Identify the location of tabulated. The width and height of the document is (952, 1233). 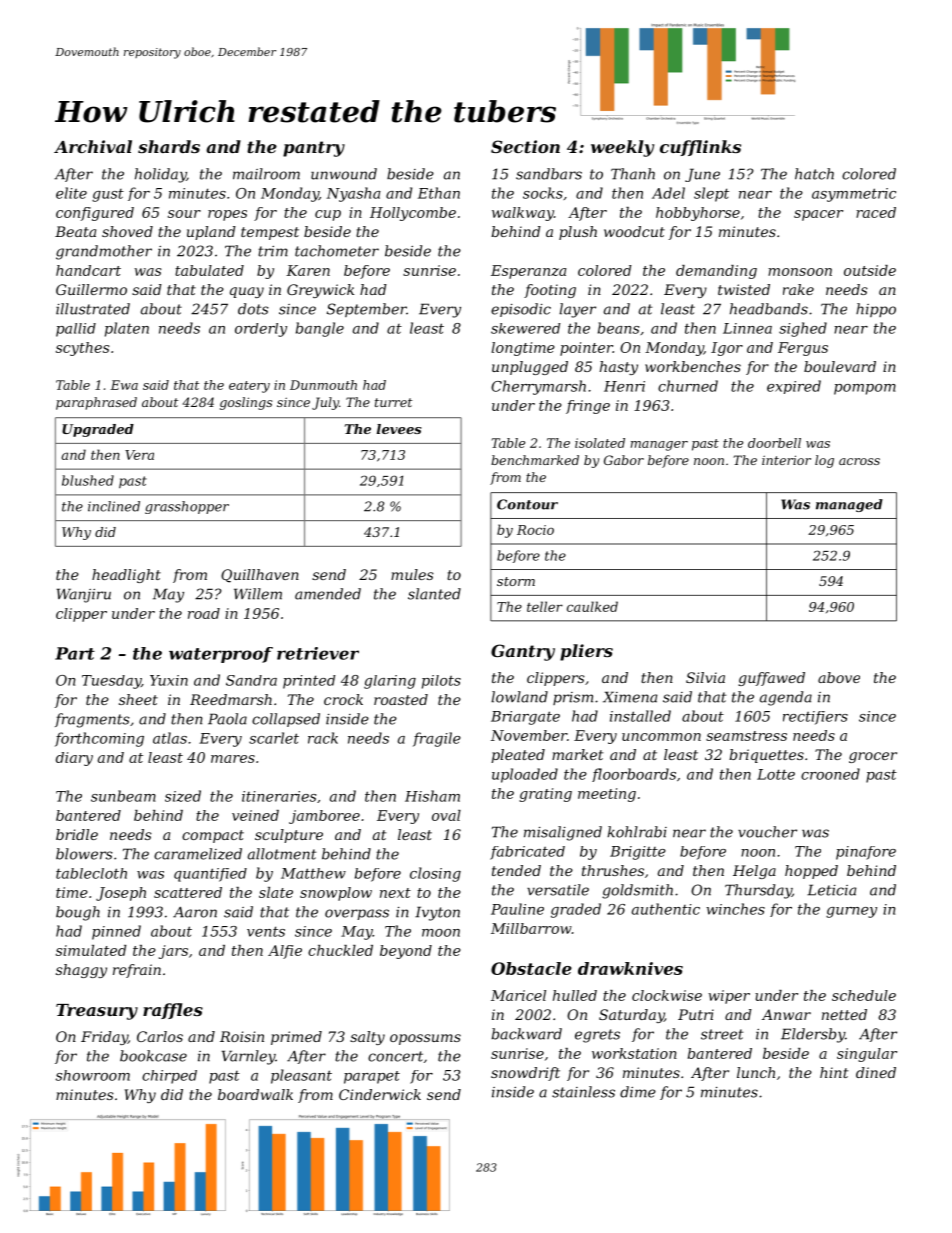
(209, 270).
